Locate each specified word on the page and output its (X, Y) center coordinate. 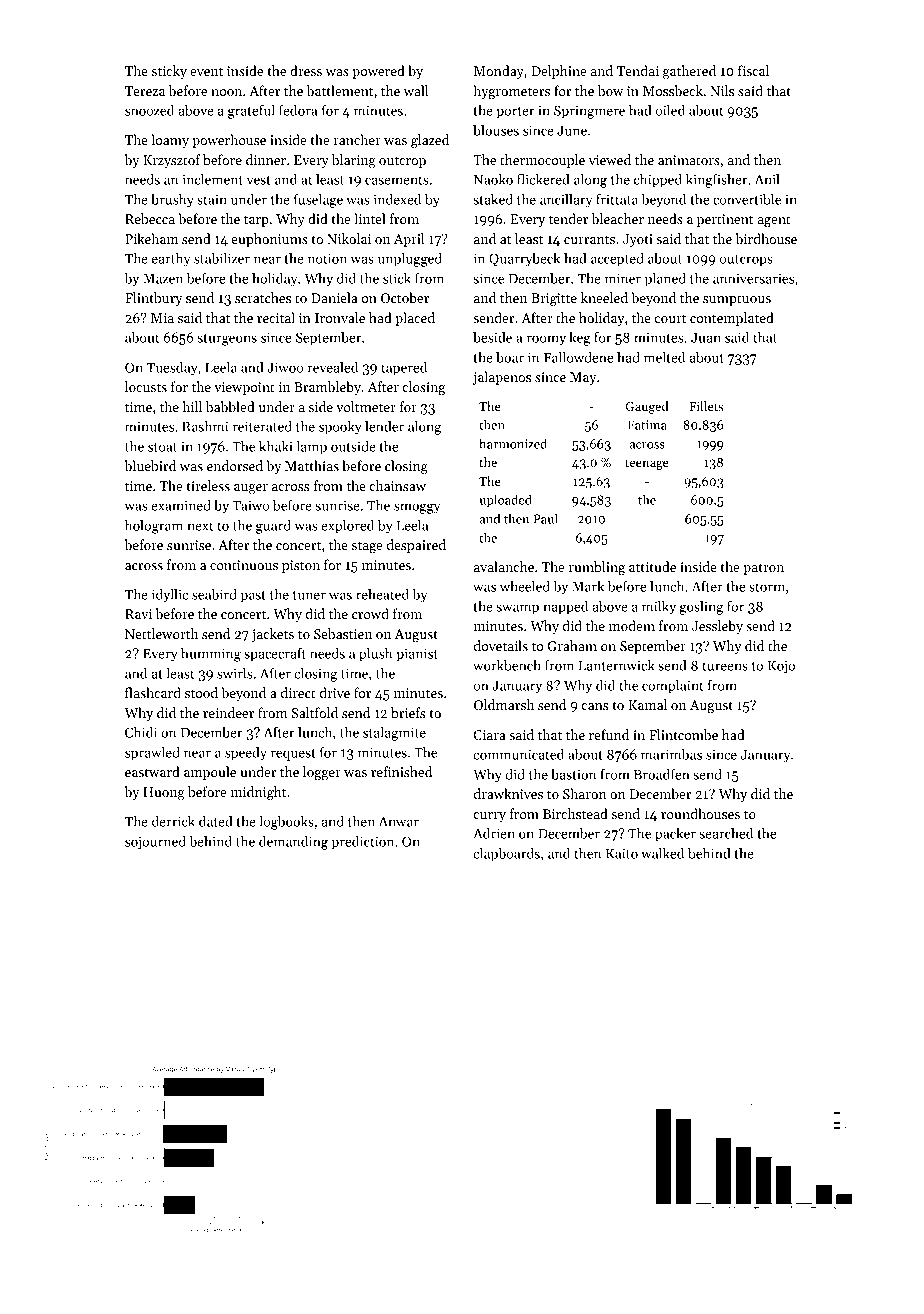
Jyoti (638, 240)
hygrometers (511, 92)
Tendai (638, 70)
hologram (154, 527)
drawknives (508, 793)
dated (216, 821)
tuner (309, 595)
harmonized (513, 443)
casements (397, 180)
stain (212, 200)
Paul (545, 518)
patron (763, 569)
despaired (416, 546)
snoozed (149, 110)
